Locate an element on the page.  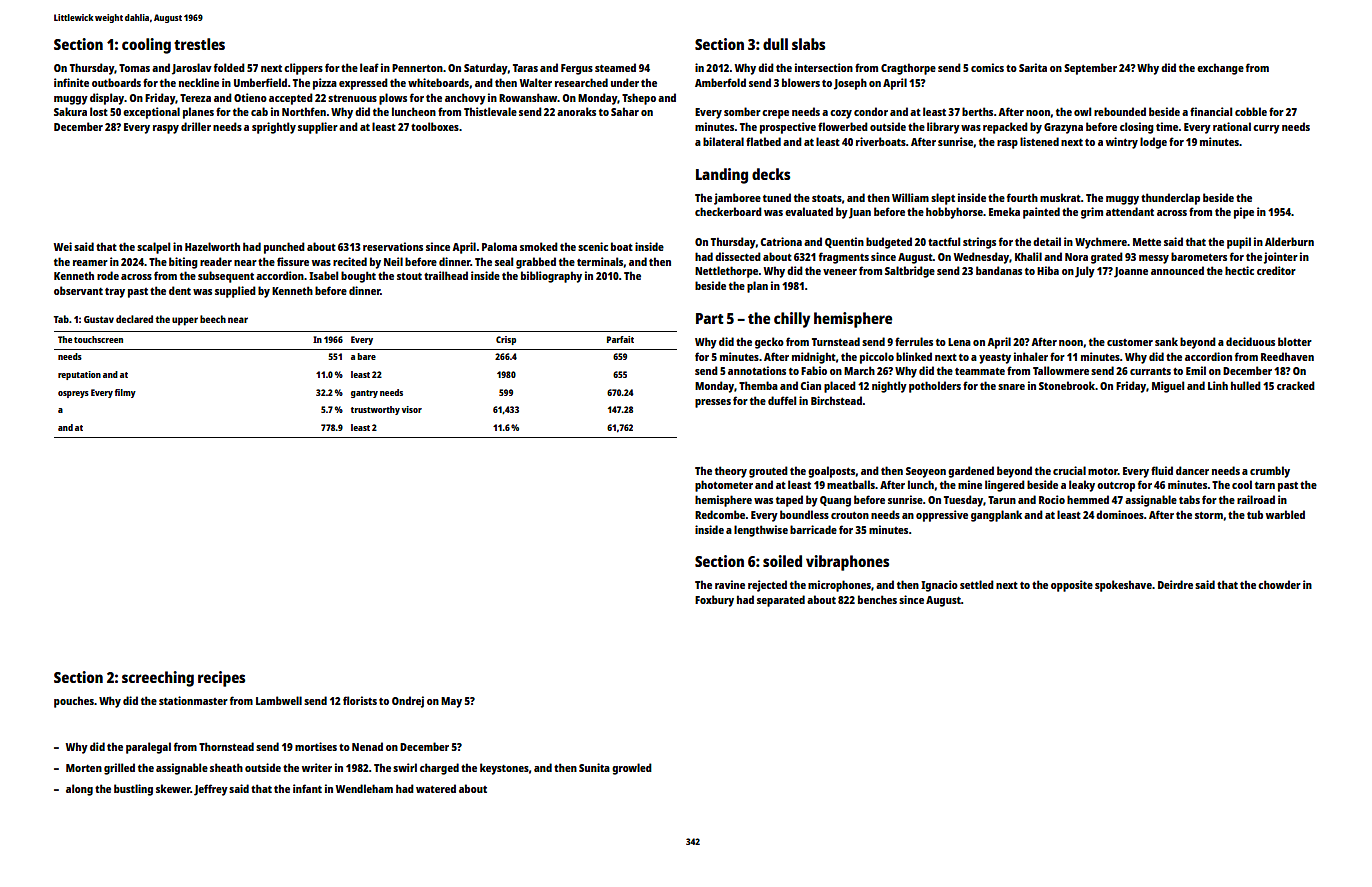
trestles is located at coordinates (199, 44).
